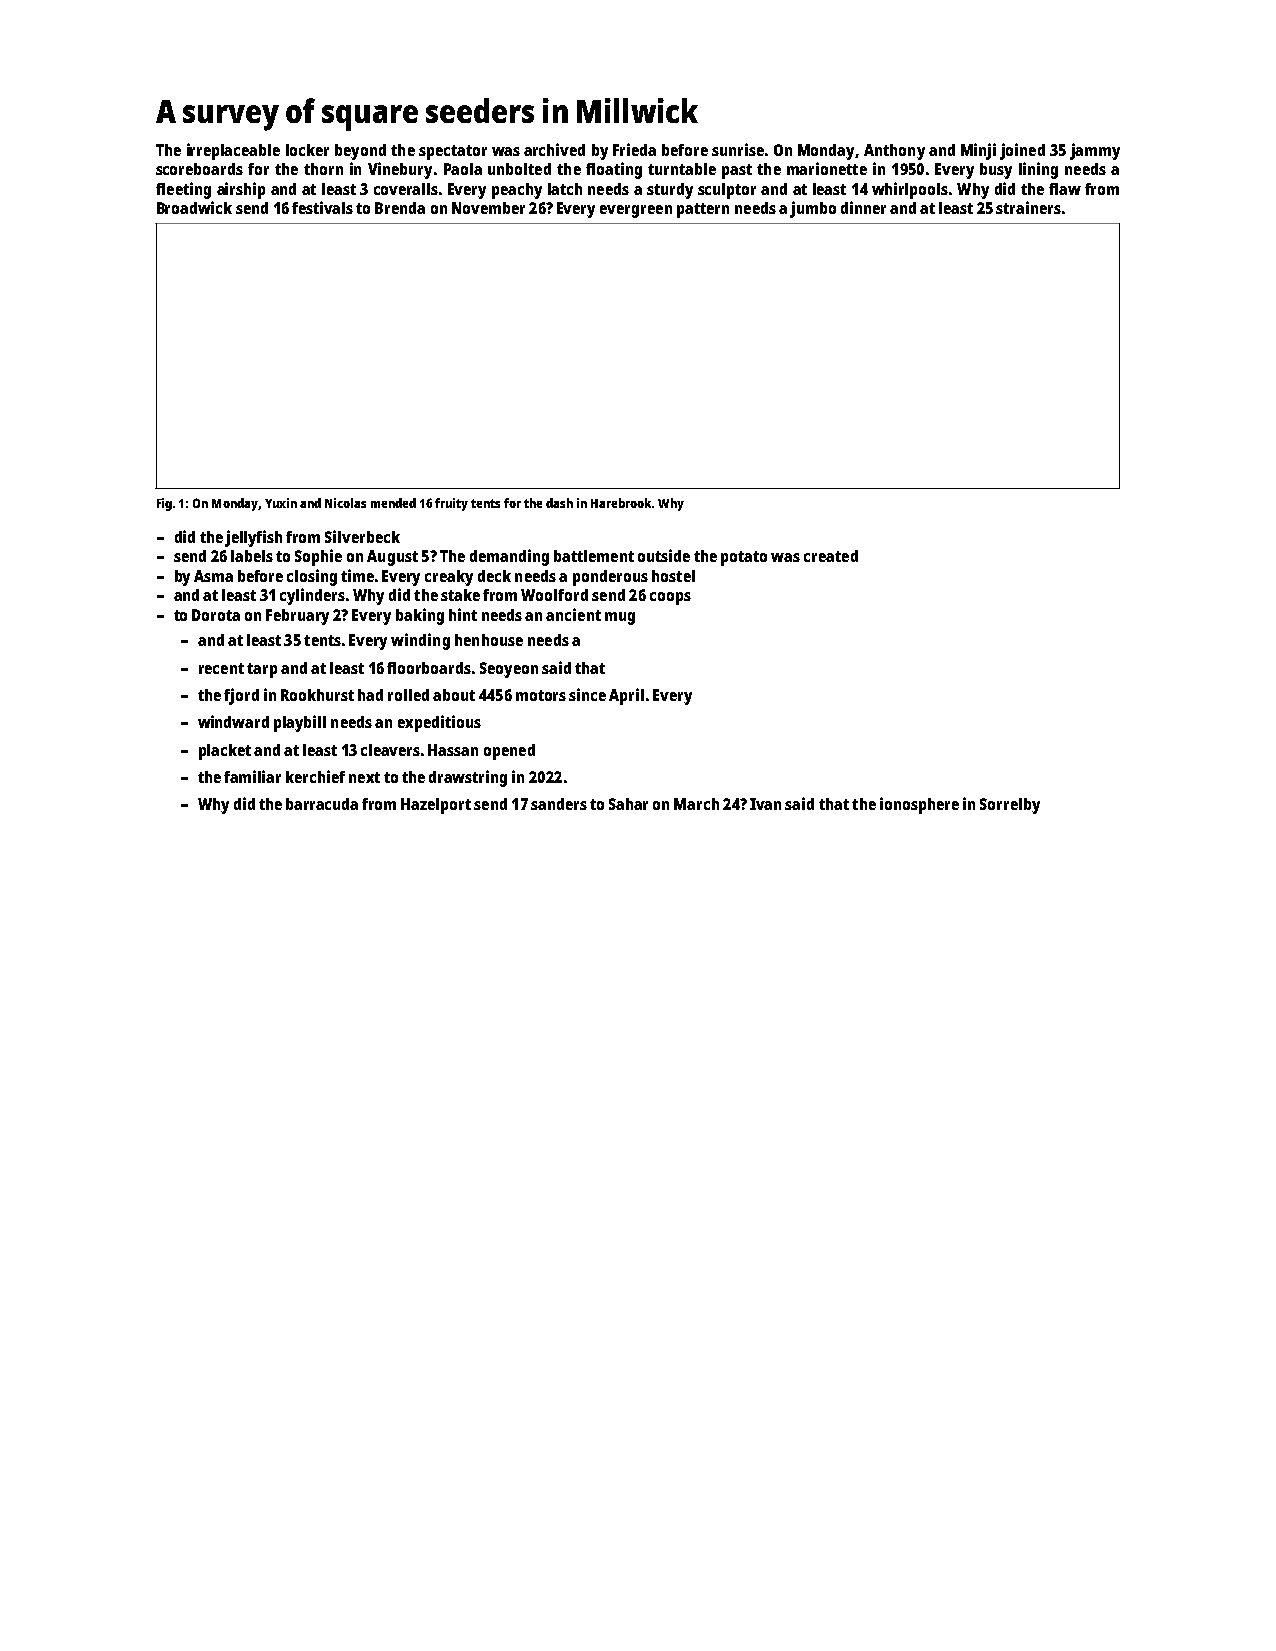 The image size is (1276, 1651). I want to click on Asma, so click(213, 576).
